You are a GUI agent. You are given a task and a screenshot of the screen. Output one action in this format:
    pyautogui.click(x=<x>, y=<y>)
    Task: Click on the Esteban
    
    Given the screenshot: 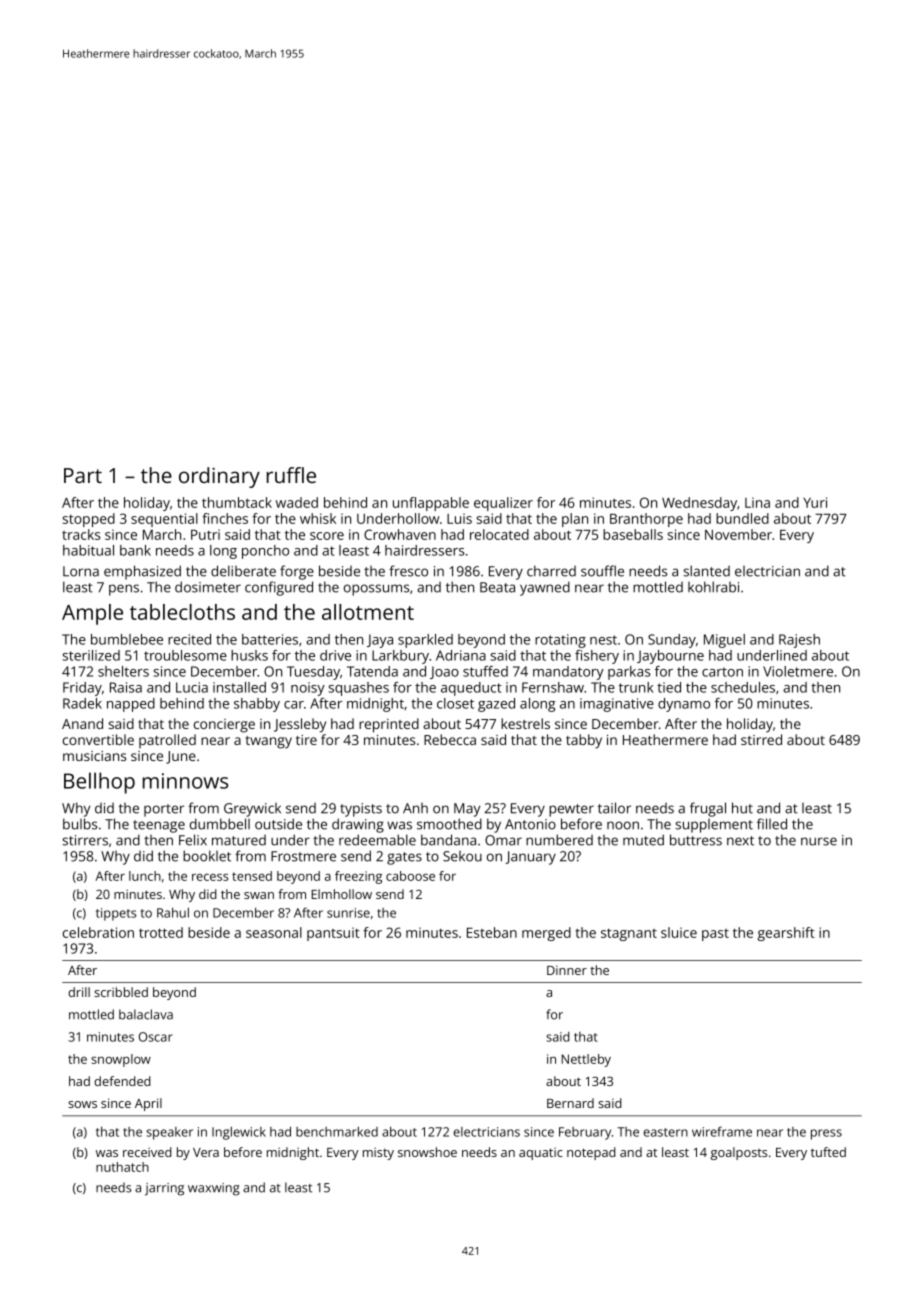 What is the action you would take?
    pyautogui.click(x=492, y=932)
